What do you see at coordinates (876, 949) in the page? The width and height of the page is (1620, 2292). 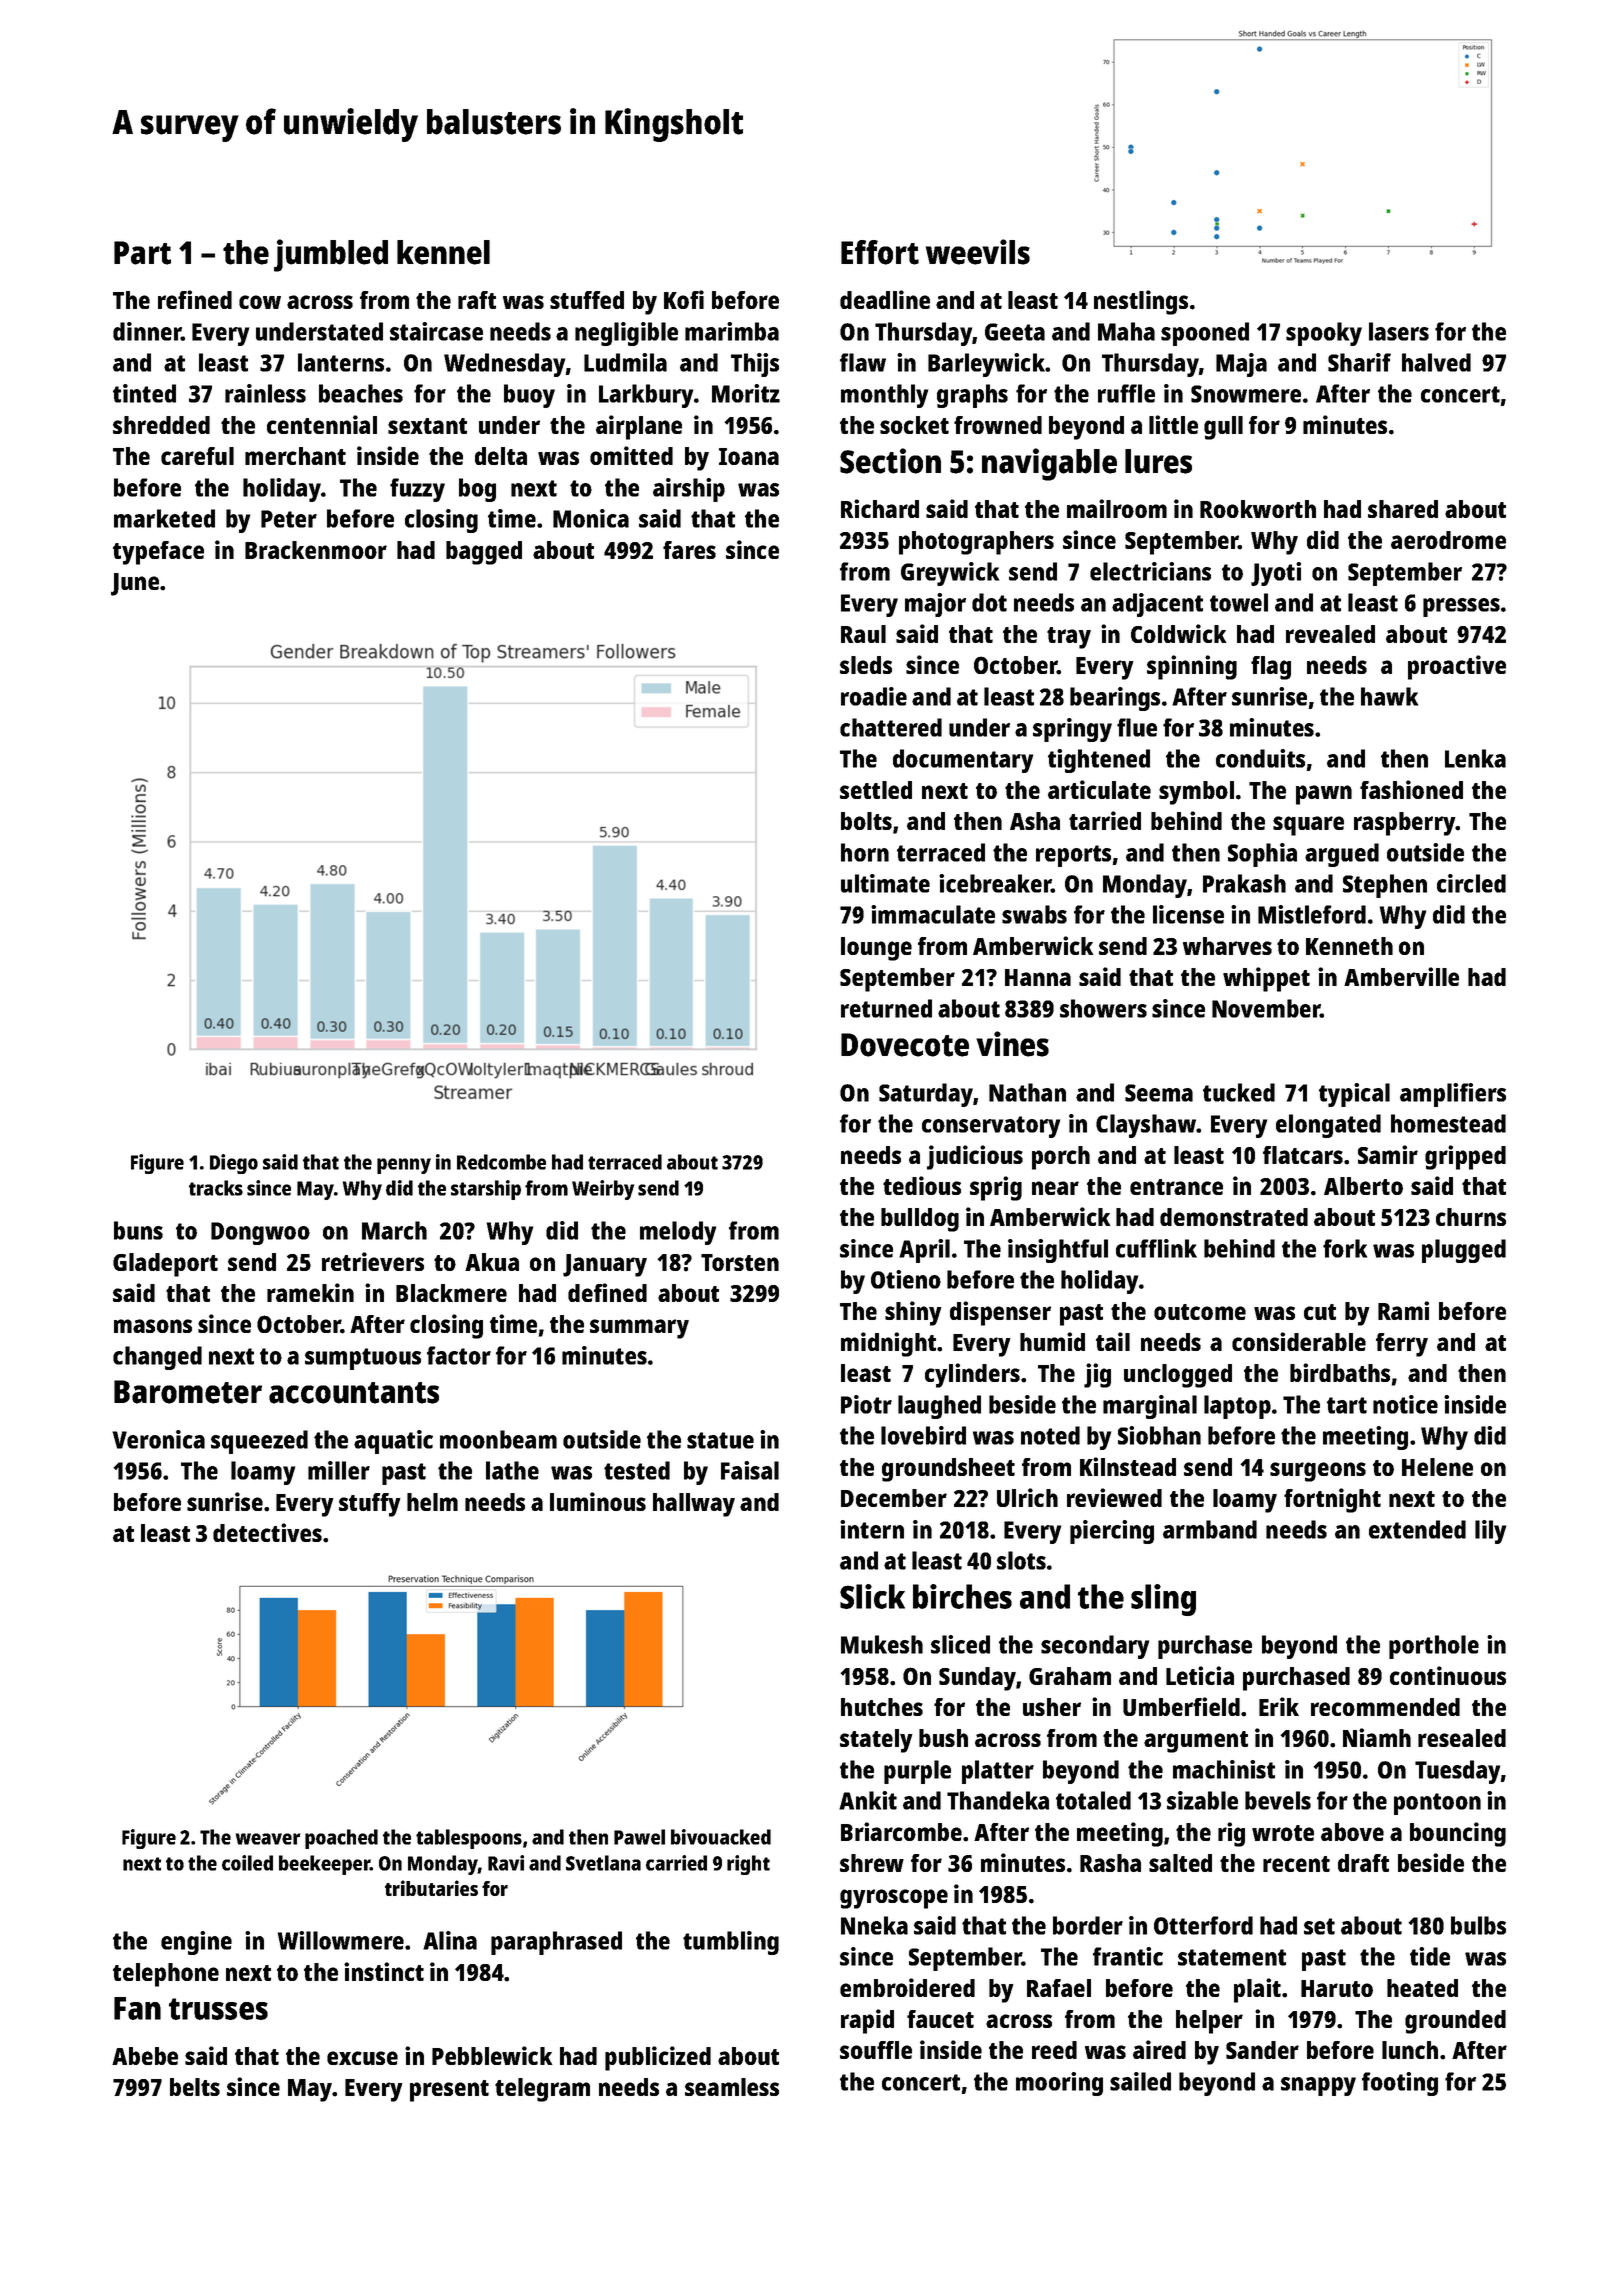 I see `lounge` at bounding box center [876, 949].
